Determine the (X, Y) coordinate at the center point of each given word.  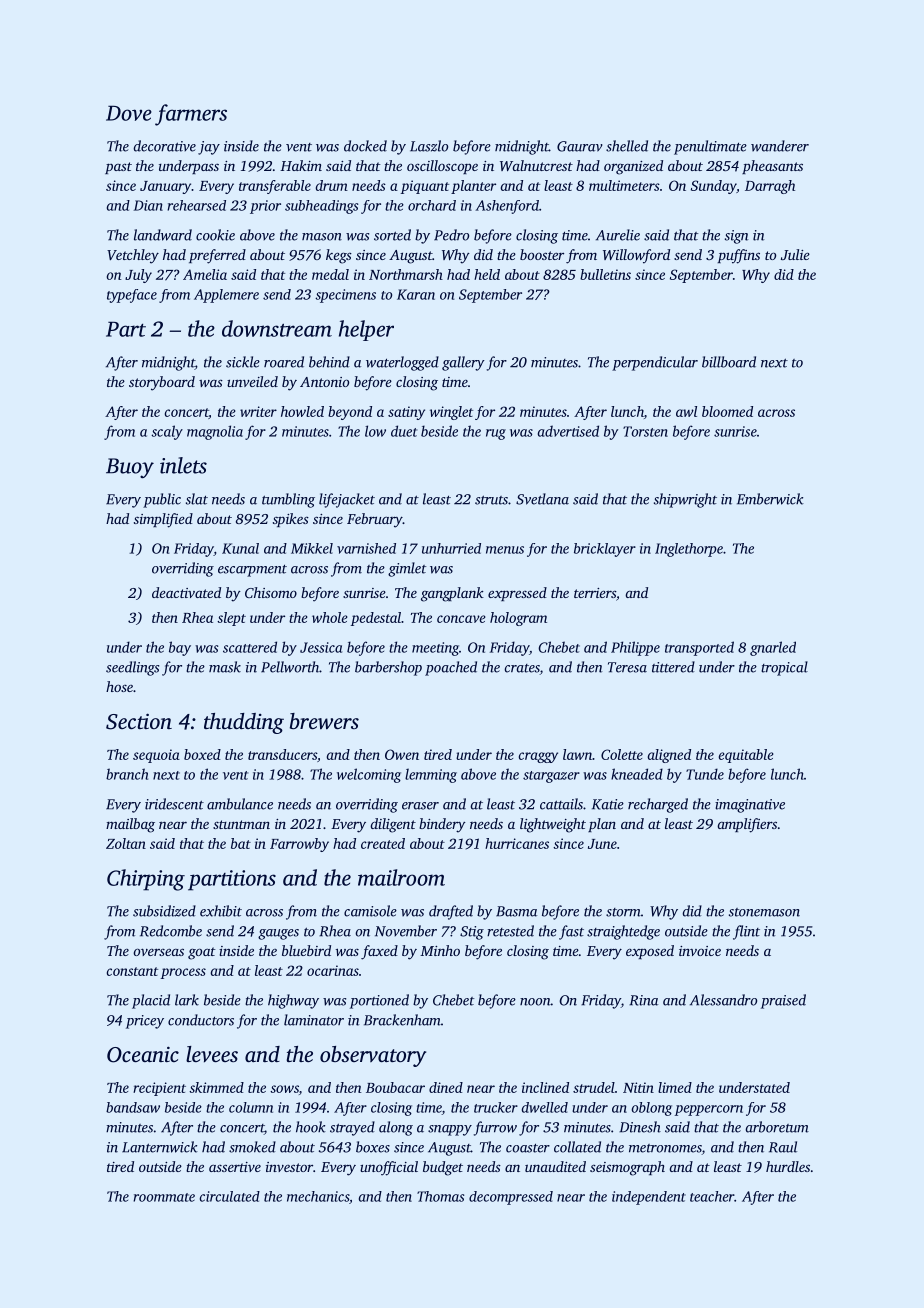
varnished (366, 548)
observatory (373, 1056)
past (118, 168)
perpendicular (655, 363)
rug (496, 434)
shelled (627, 146)
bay (180, 648)
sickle (243, 362)
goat (202, 953)
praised (783, 1001)
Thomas (440, 1196)
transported (699, 648)
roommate (164, 1197)
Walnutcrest (536, 165)
